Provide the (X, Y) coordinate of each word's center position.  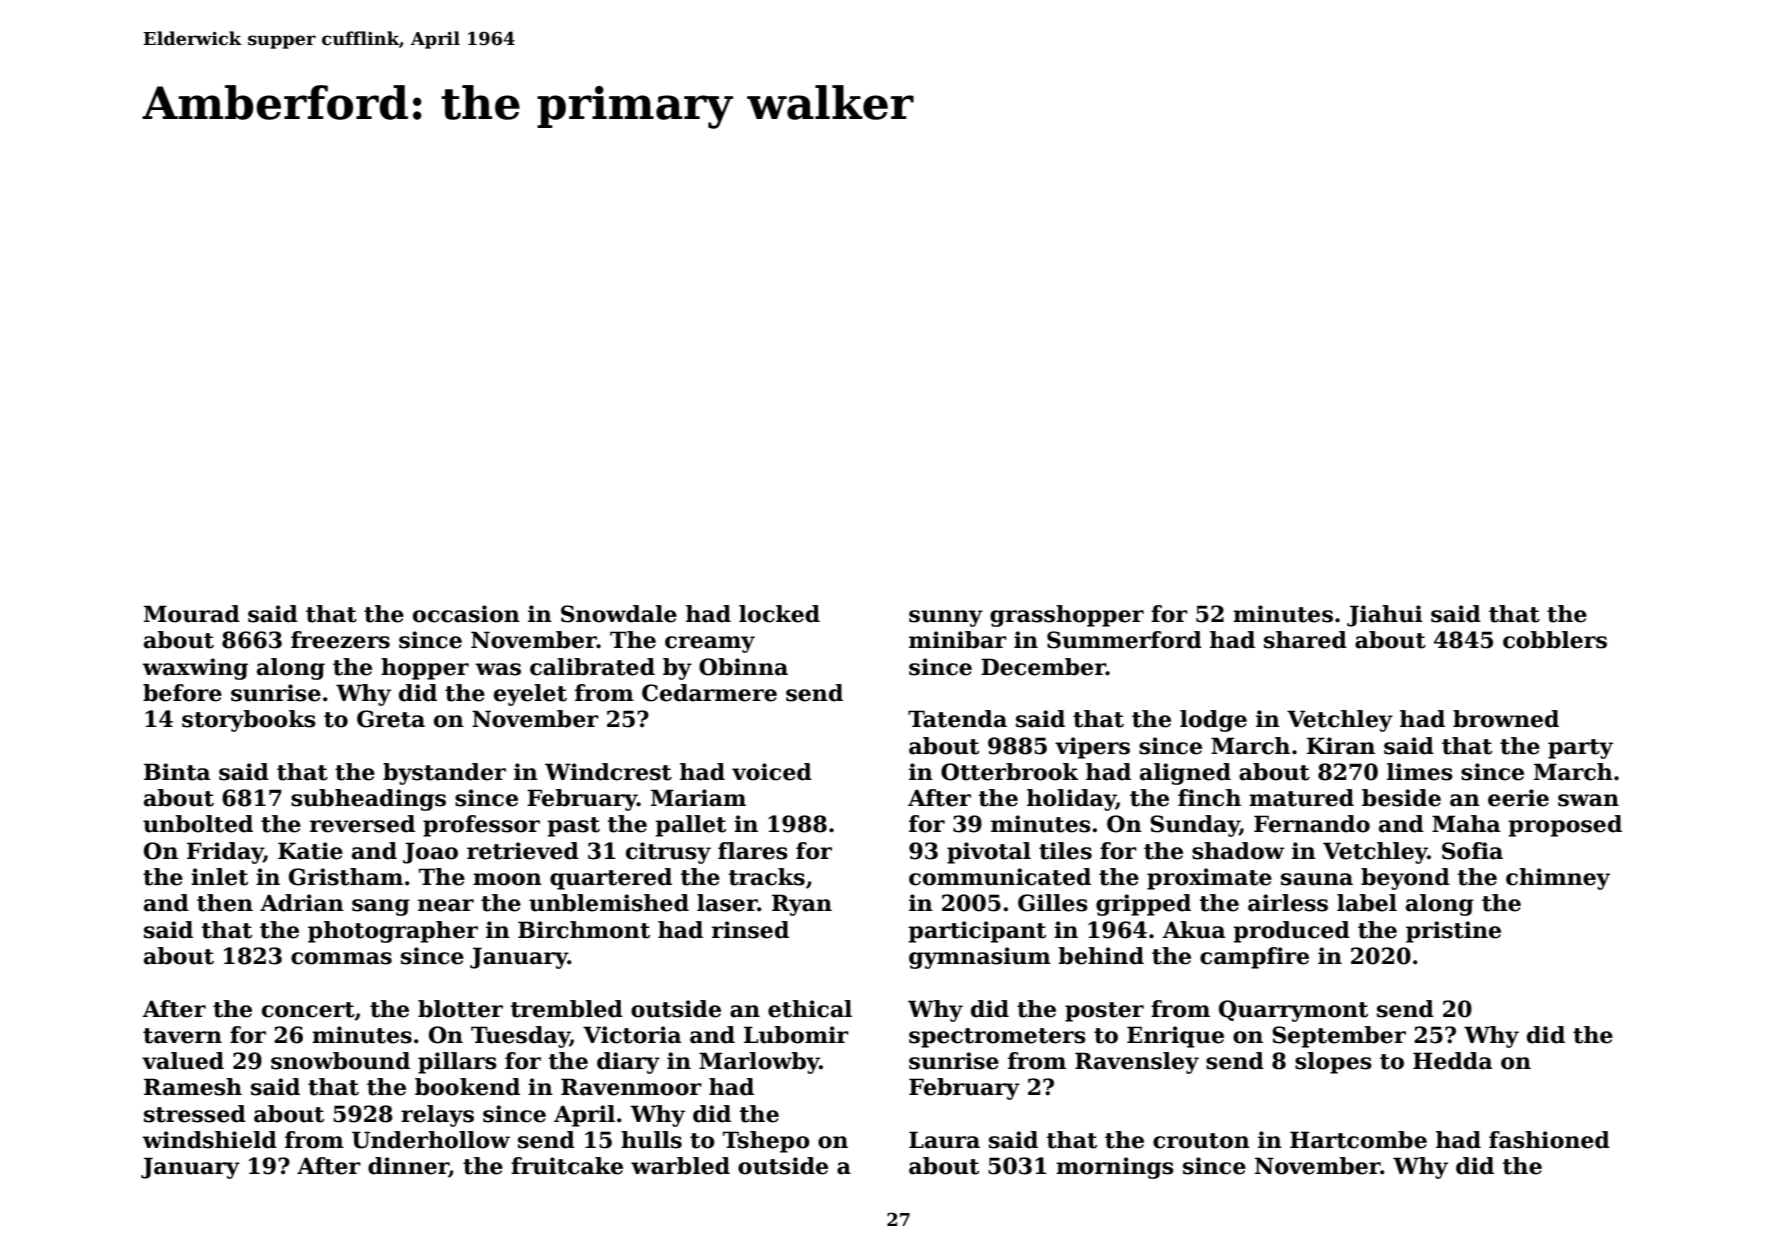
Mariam (698, 798)
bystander (444, 774)
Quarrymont (1293, 1011)
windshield (209, 1140)
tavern (182, 1036)
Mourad (192, 614)
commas (341, 958)
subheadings (368, 800)
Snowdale (619, 614)
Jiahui (1385, 616)
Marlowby (759, 1063)
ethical (810, 1009)
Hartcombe (1358, 1140)
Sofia (1472, 851)
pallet (690, 826)
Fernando (1312, 824)
